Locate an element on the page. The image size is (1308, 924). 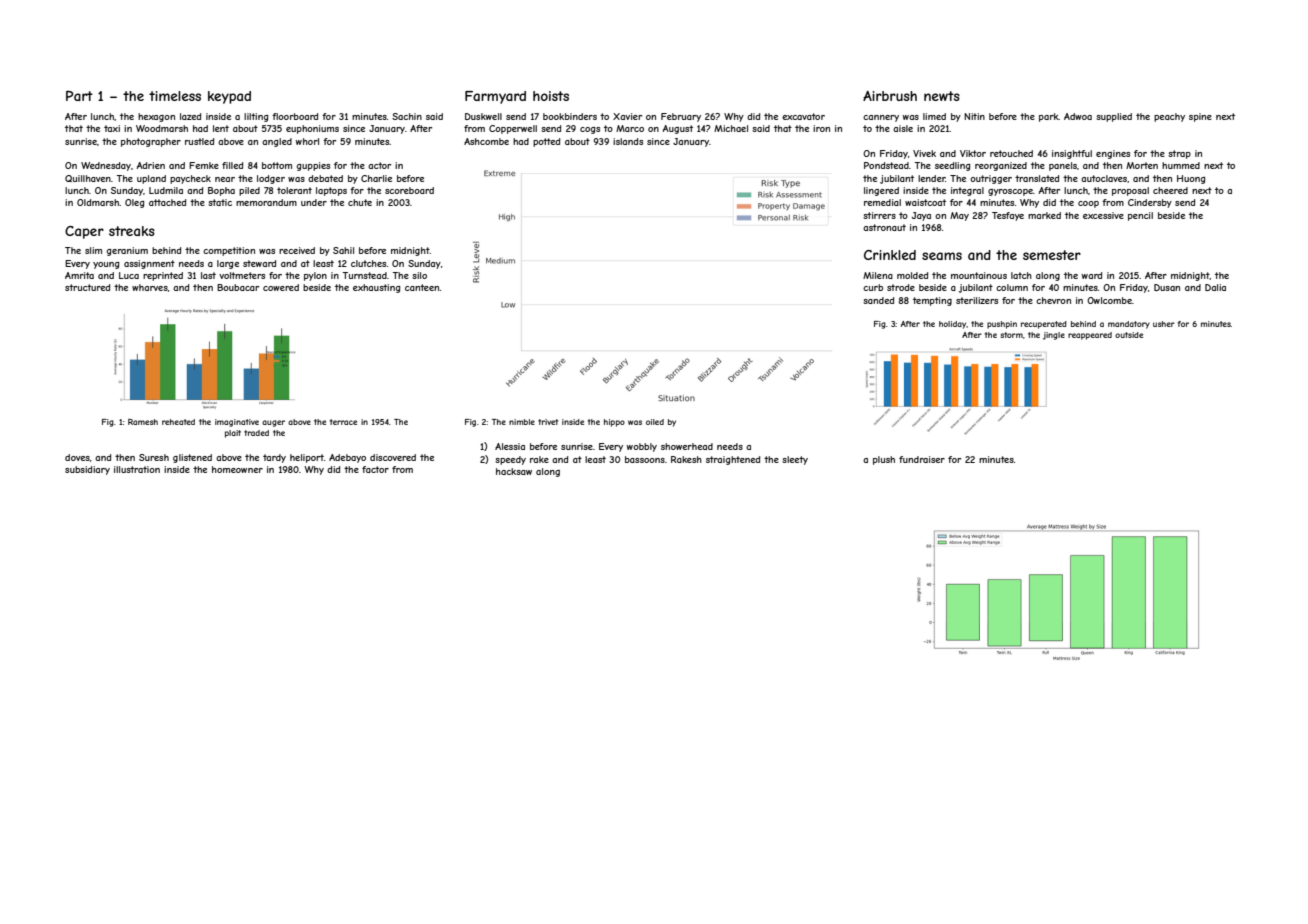
spine is located at coordinates (1200, 117).
